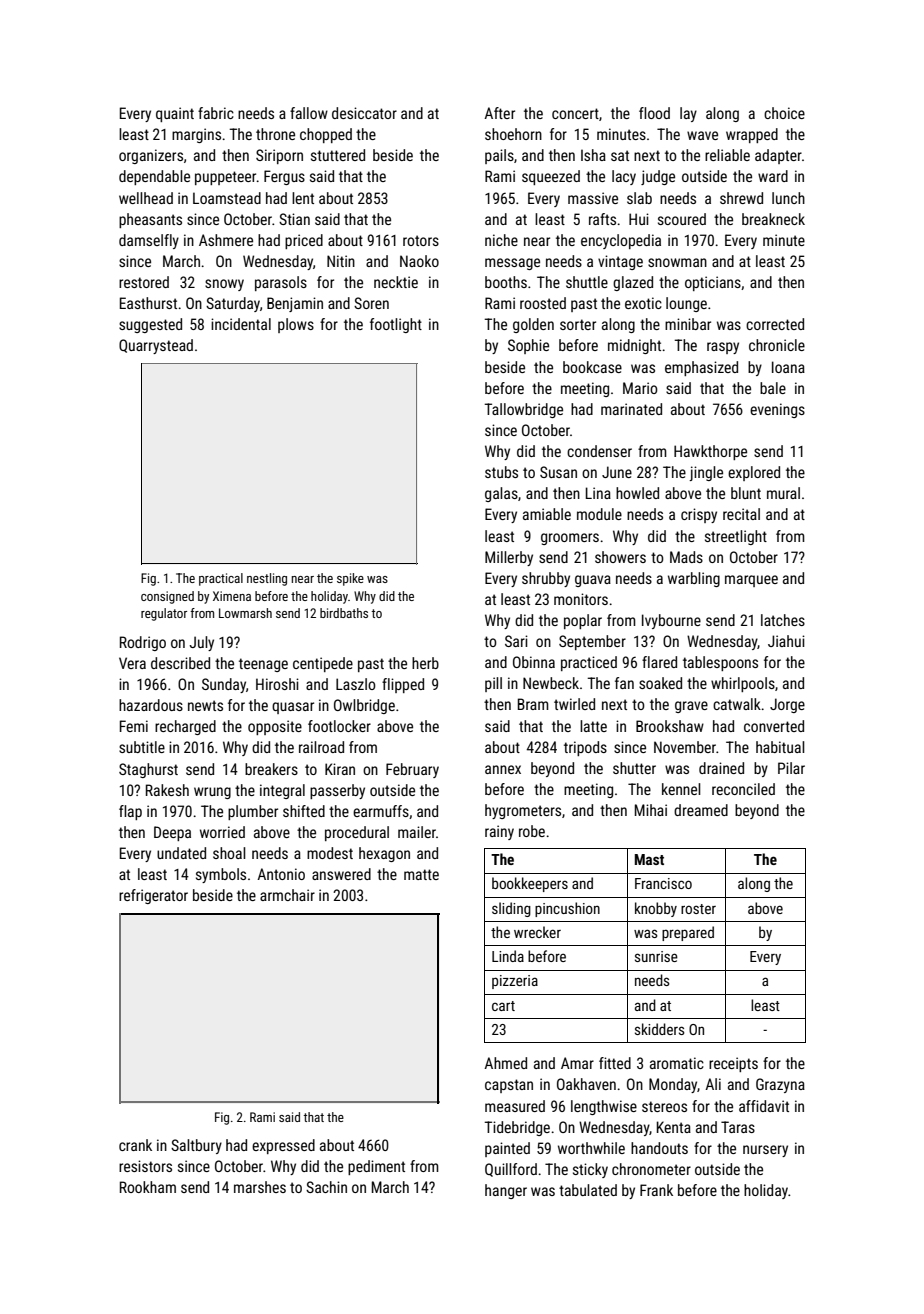 This document has height=1314, width=924. Describe the element at coordinates (656, 1190) in the document. I see `Frank` at that location.
